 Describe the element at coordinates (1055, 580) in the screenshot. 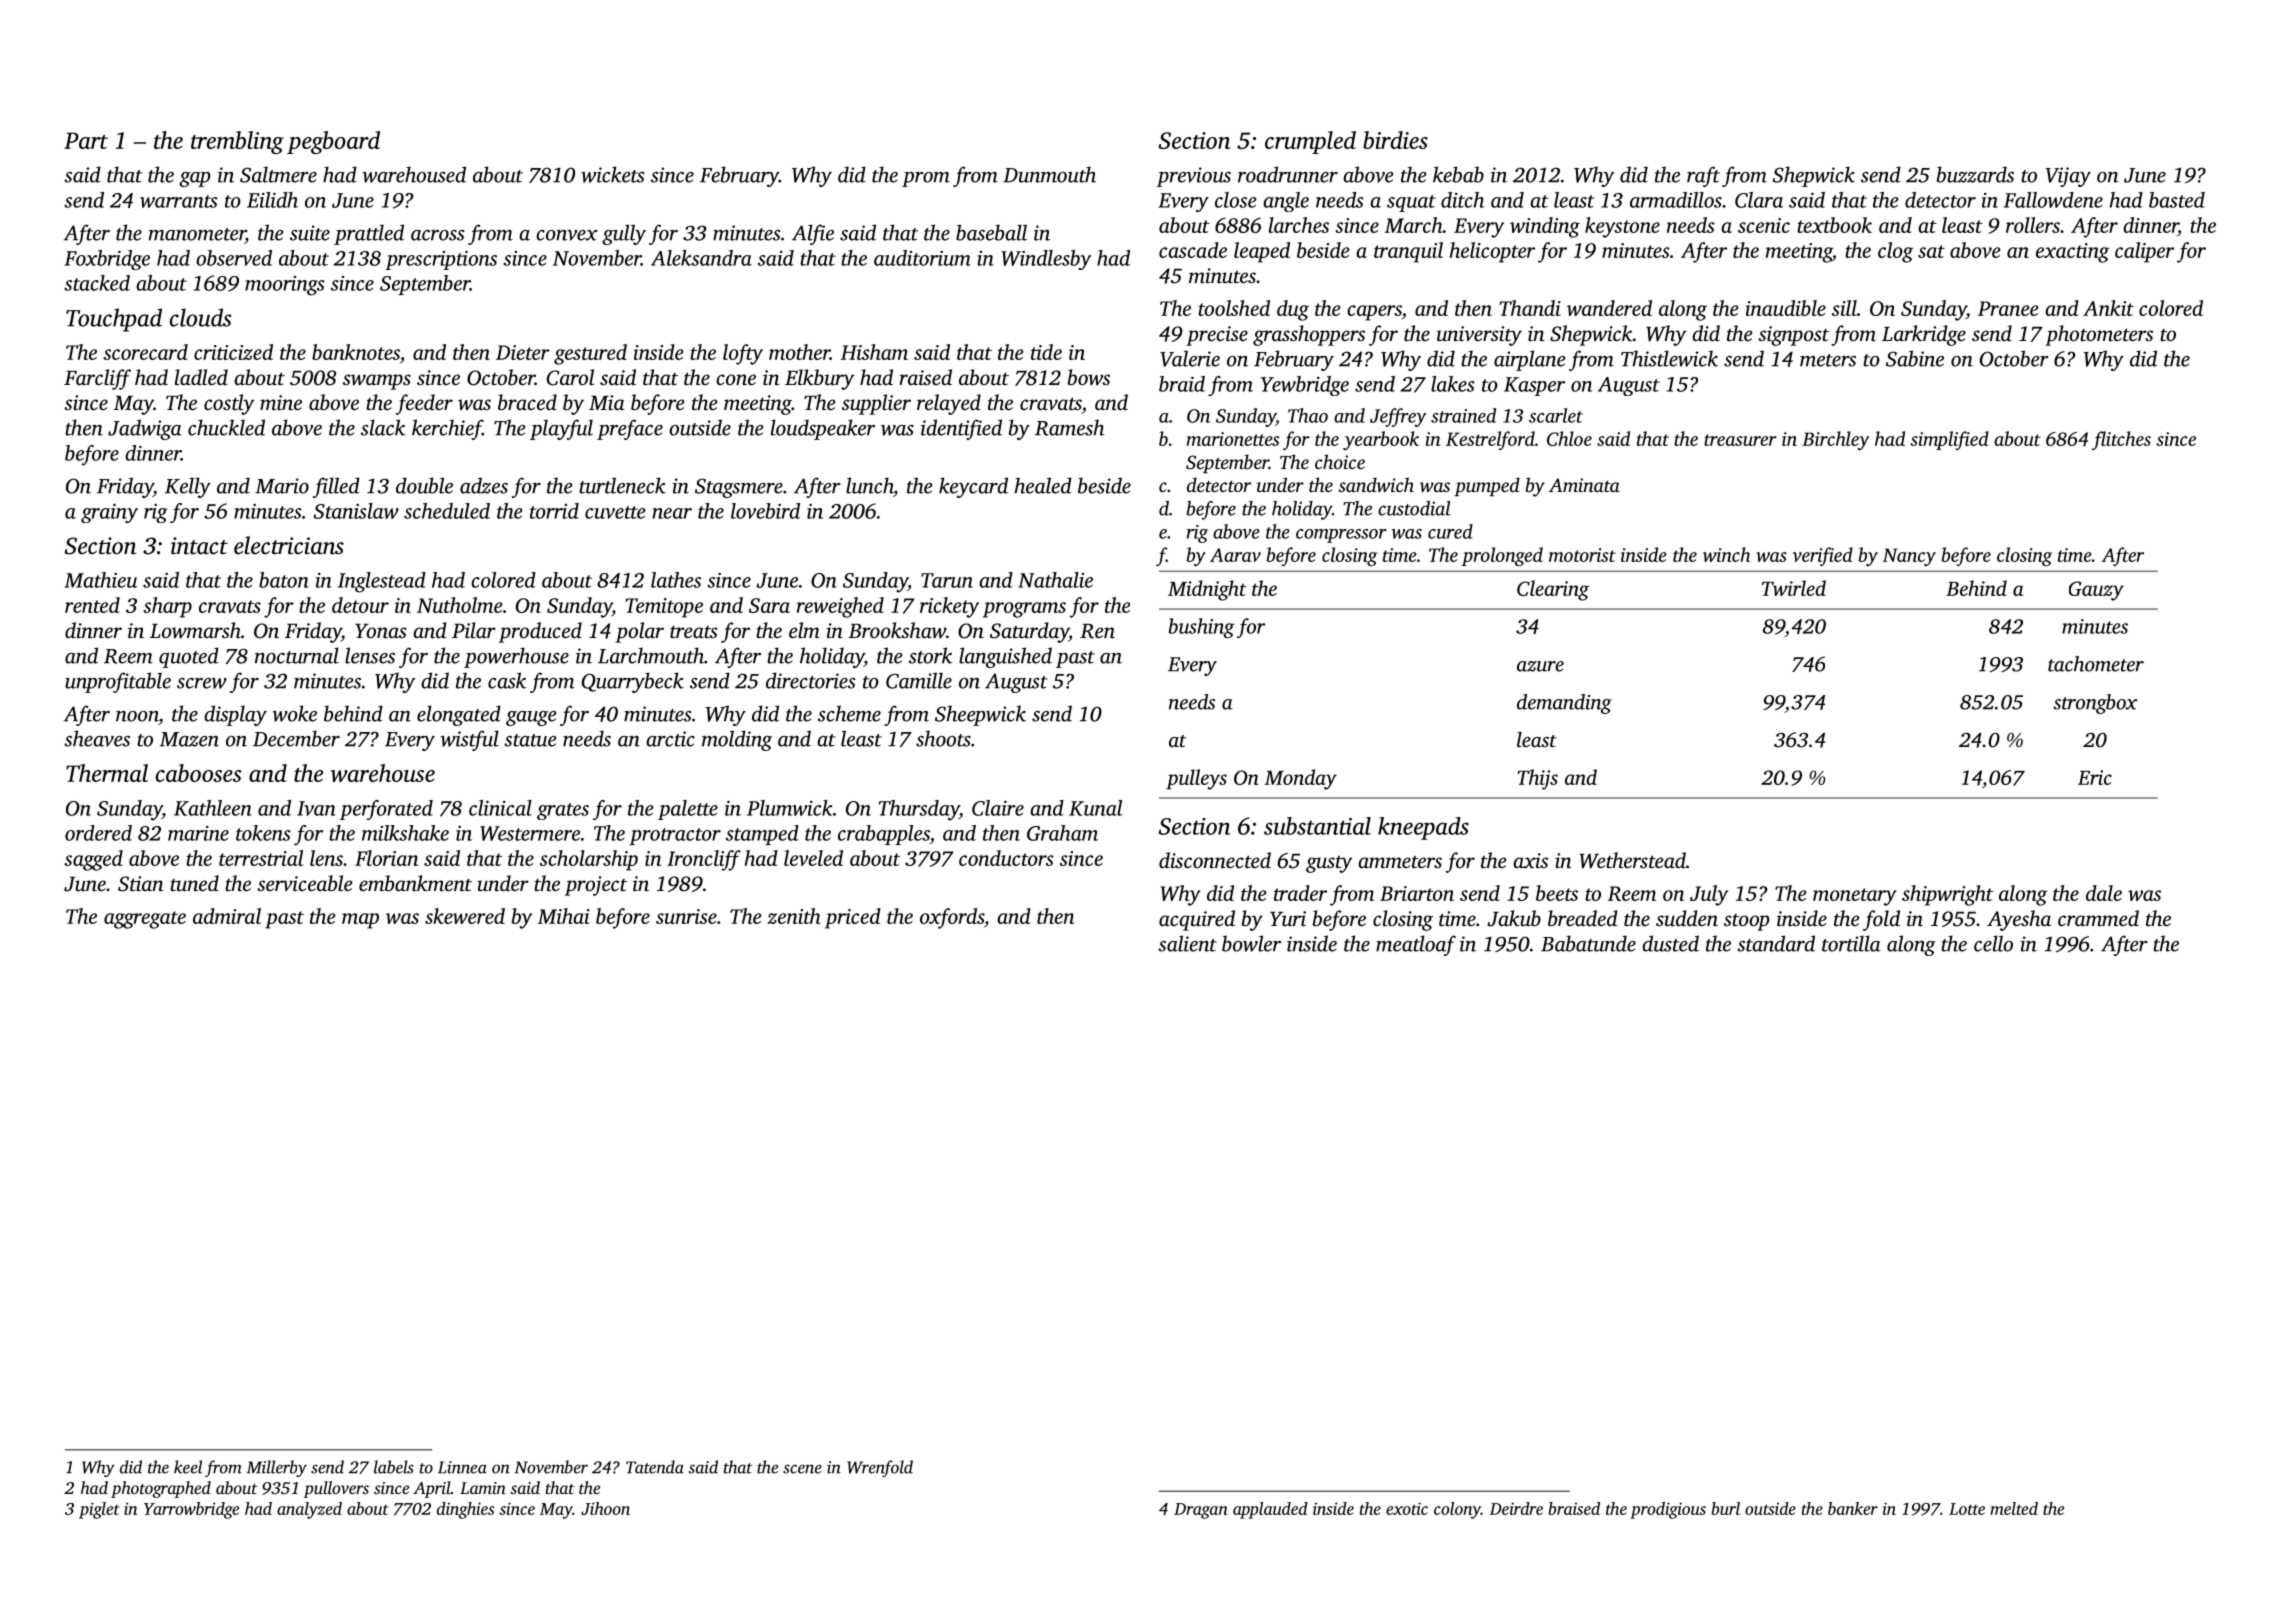

I see `Nathalie` at that location.
